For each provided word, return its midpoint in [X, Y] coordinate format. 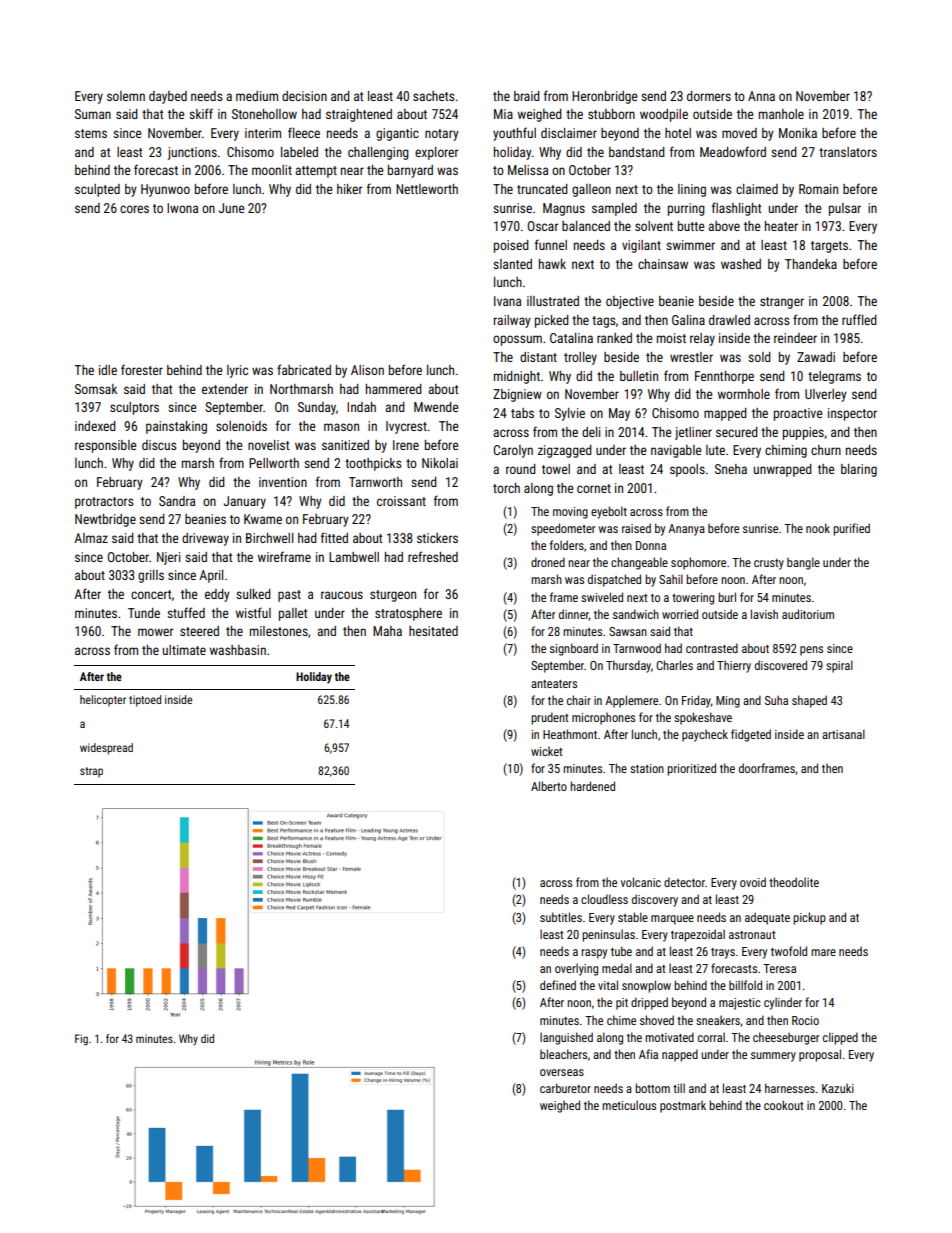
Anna [761, 96]
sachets [433, 96]
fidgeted [751, 735]
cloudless [604, 899]
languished [566, 1038]
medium [257, 96]
